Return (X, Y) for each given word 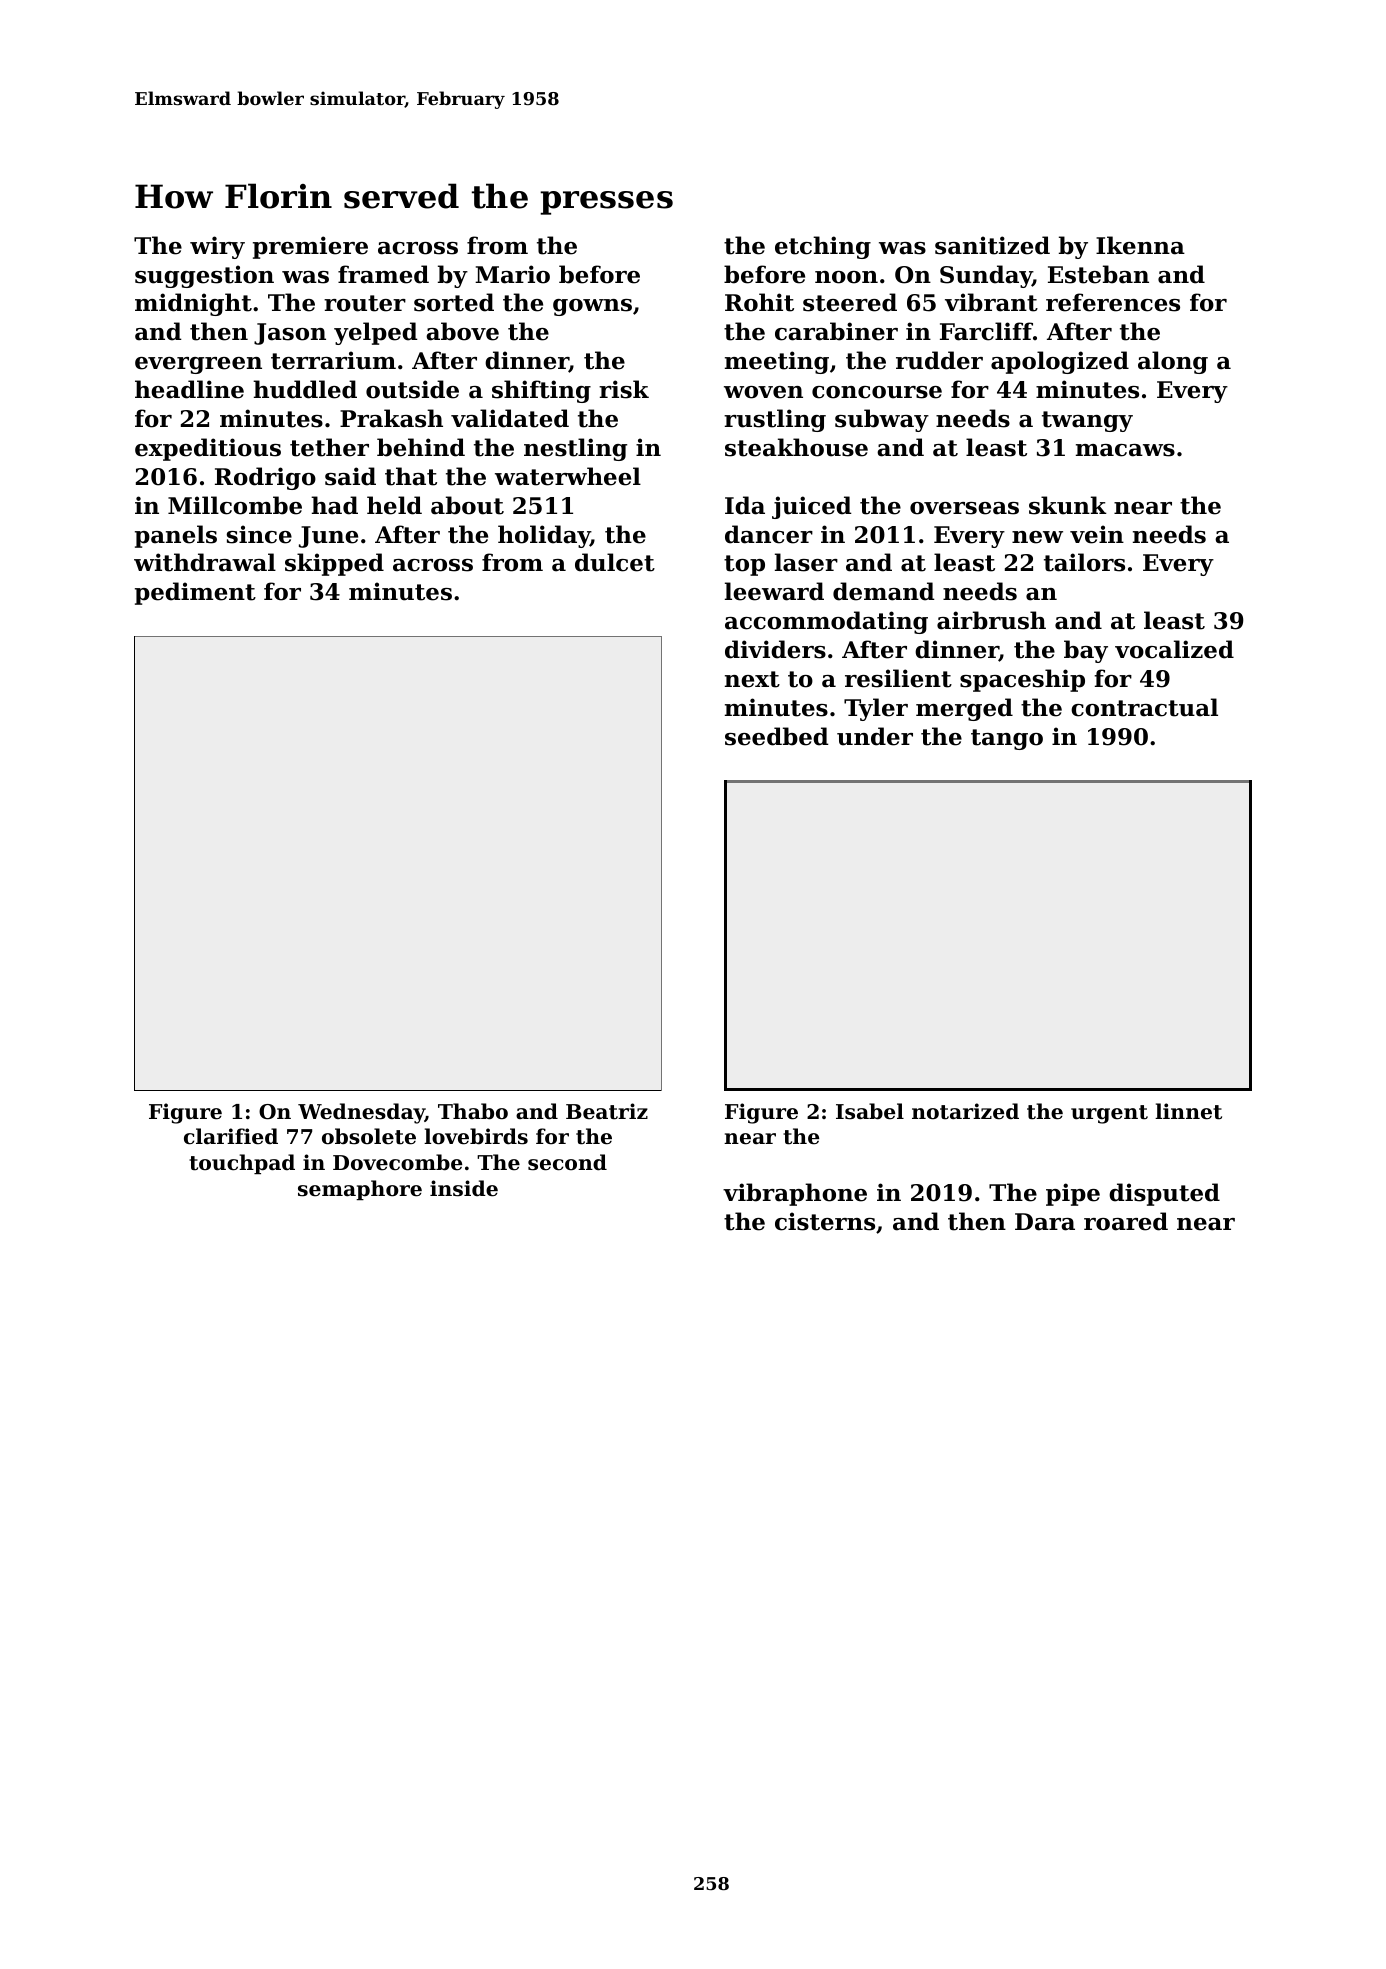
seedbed (777, 736)
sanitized (992, 245)
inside (464, 1188)
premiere (310, 247)
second (567, 1162)
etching (823, 247)
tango (1007, 739)
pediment (195, 593)
